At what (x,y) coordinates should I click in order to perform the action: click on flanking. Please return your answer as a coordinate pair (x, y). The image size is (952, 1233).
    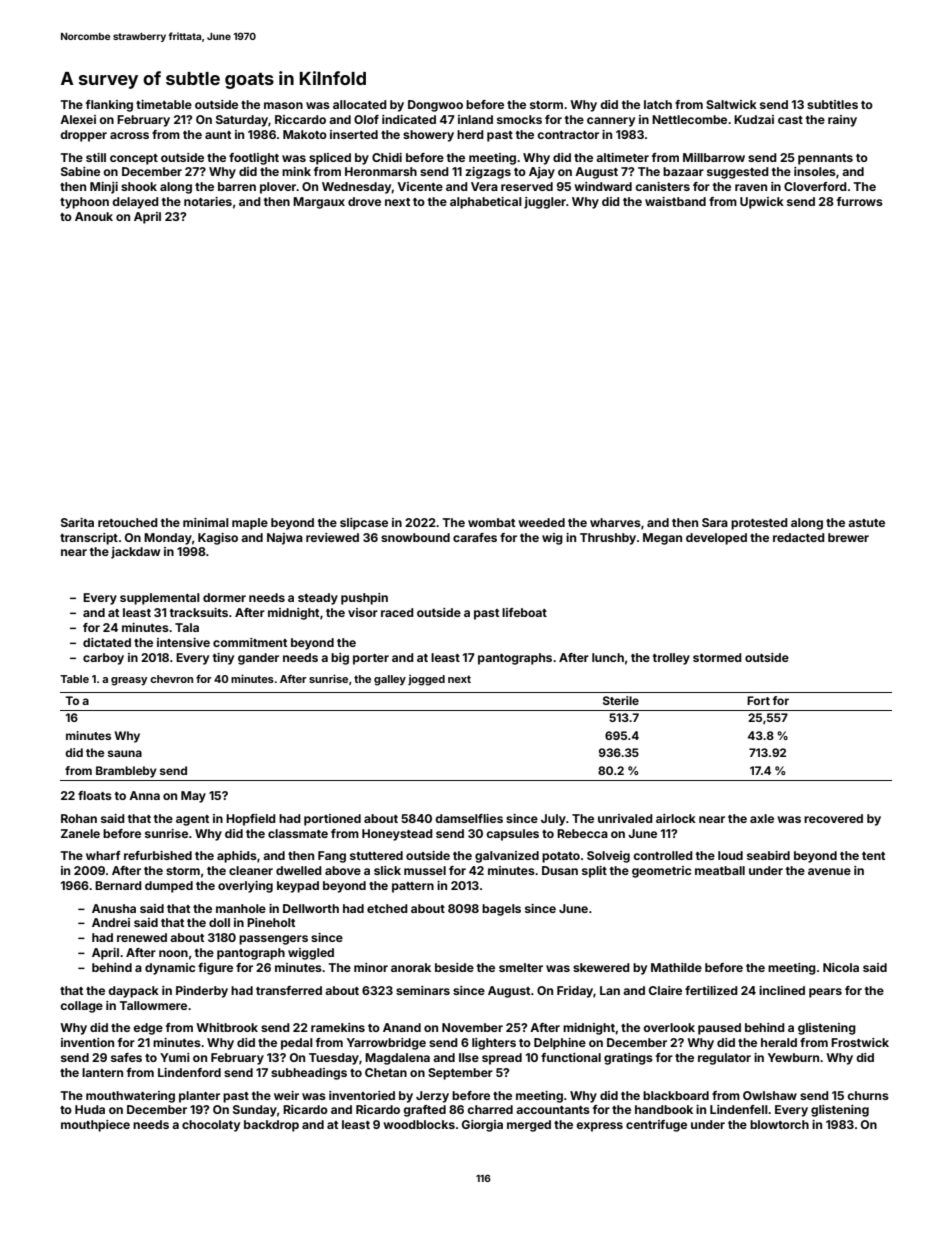
    Looking at the image, I should click on (109, 106).
